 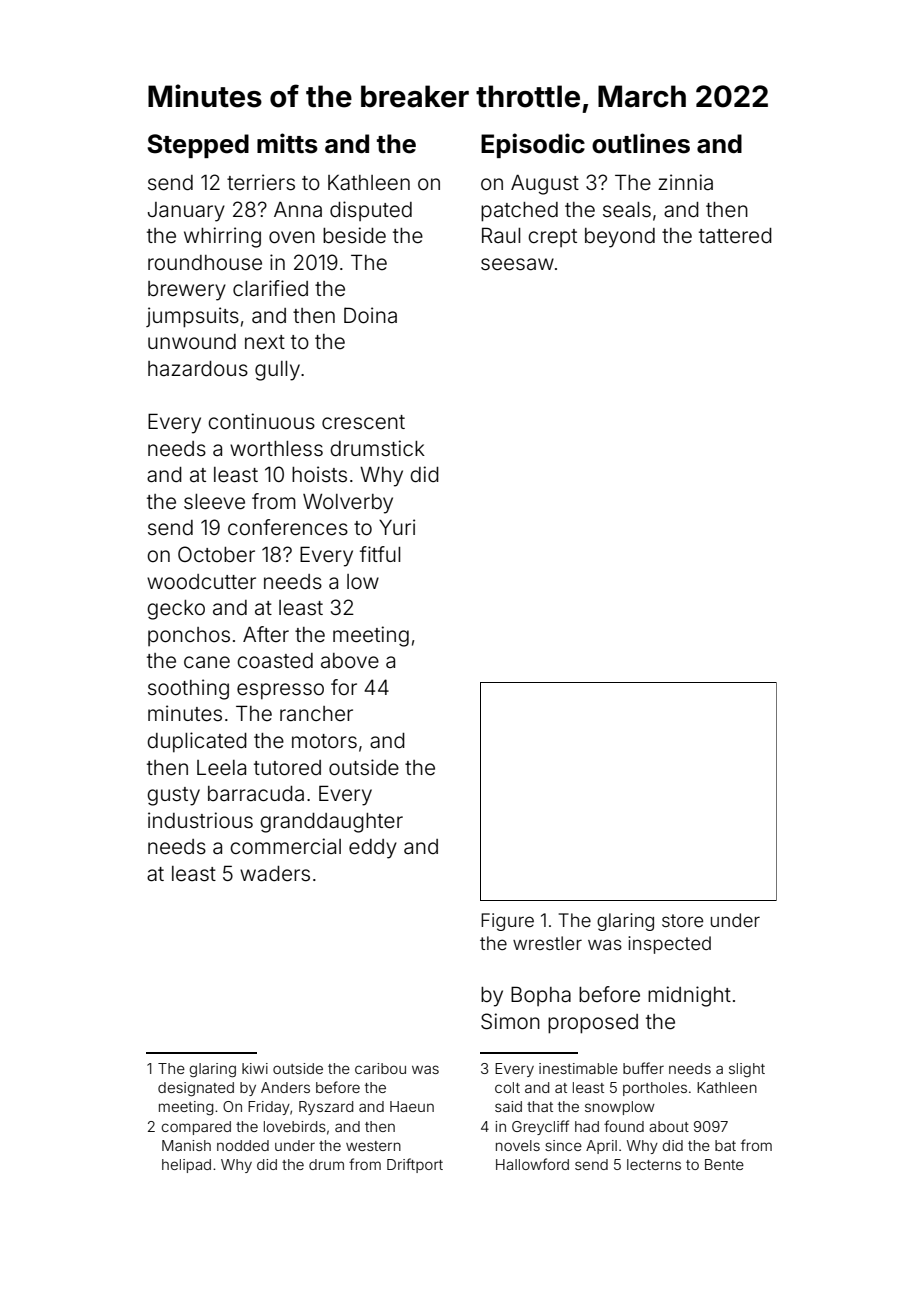 I want to click on mitts, so click(x=287, y=143).
